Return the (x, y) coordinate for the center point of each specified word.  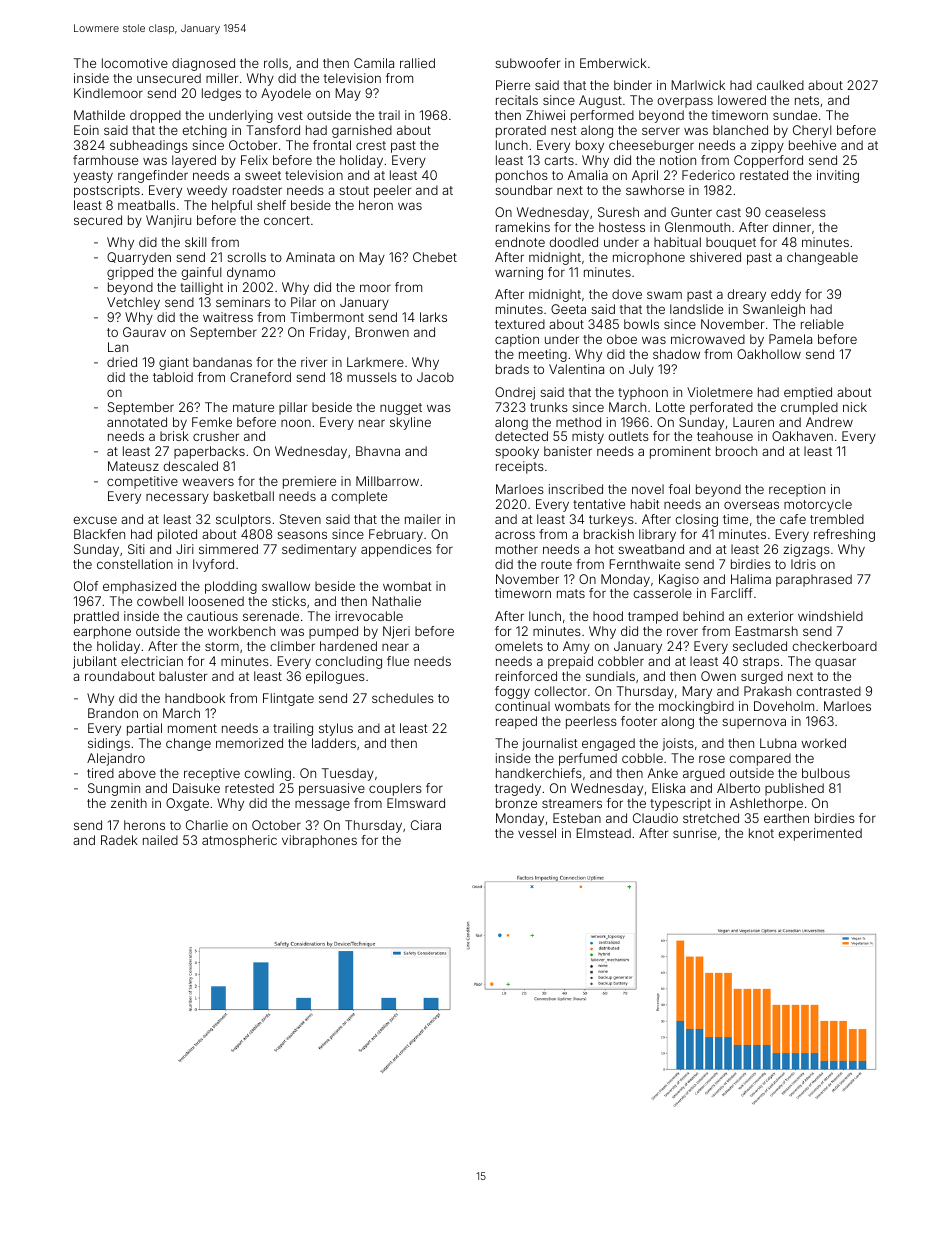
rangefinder (153, 176)
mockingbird (696, 707)
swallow (286, 586)
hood (608, 616)
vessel (537, 833)
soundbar (523, 190)
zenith (129, 803)
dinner (792, 227)
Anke (663, 773)
